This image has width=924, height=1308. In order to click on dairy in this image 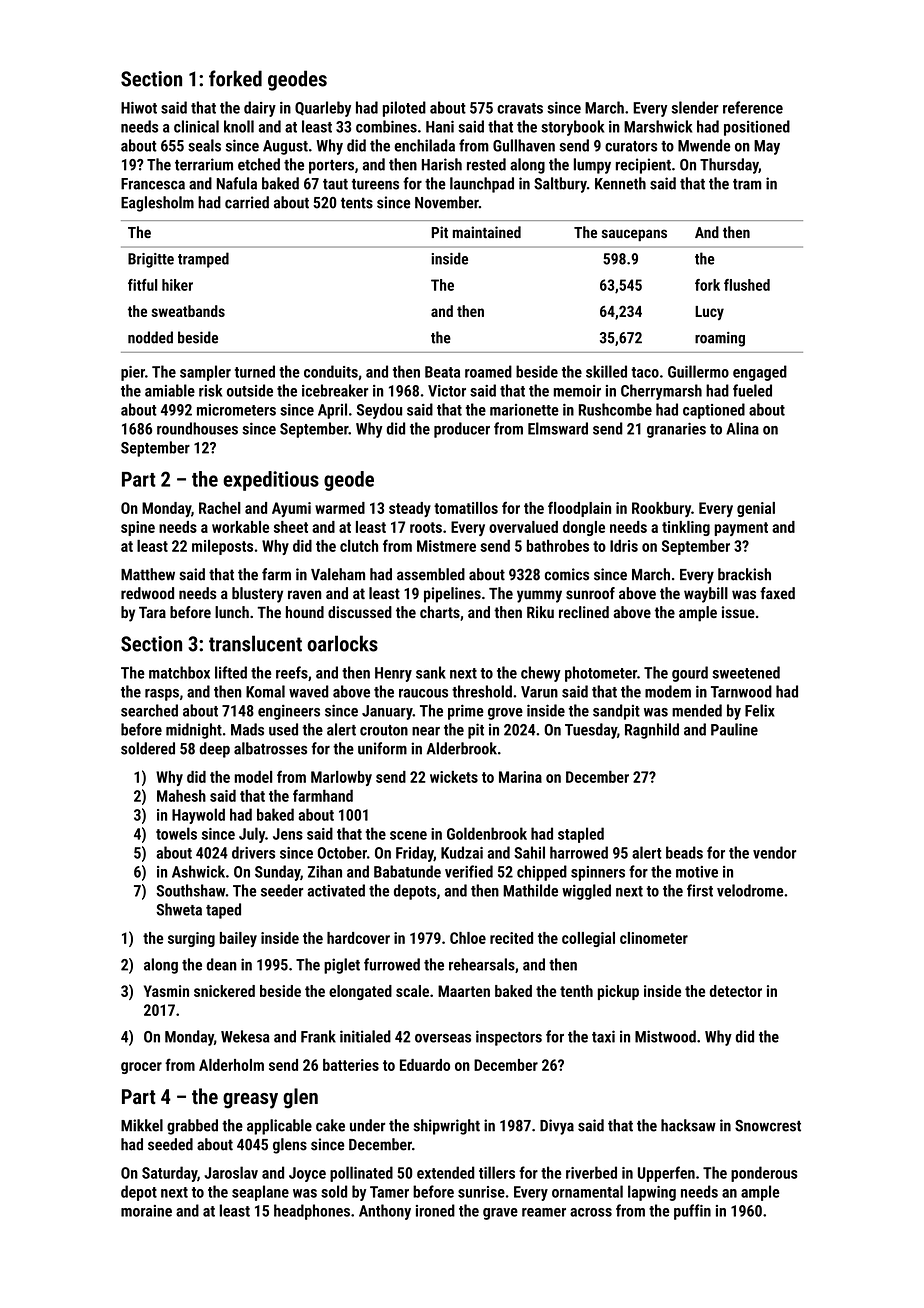, I will do `click(260, 109)`.
